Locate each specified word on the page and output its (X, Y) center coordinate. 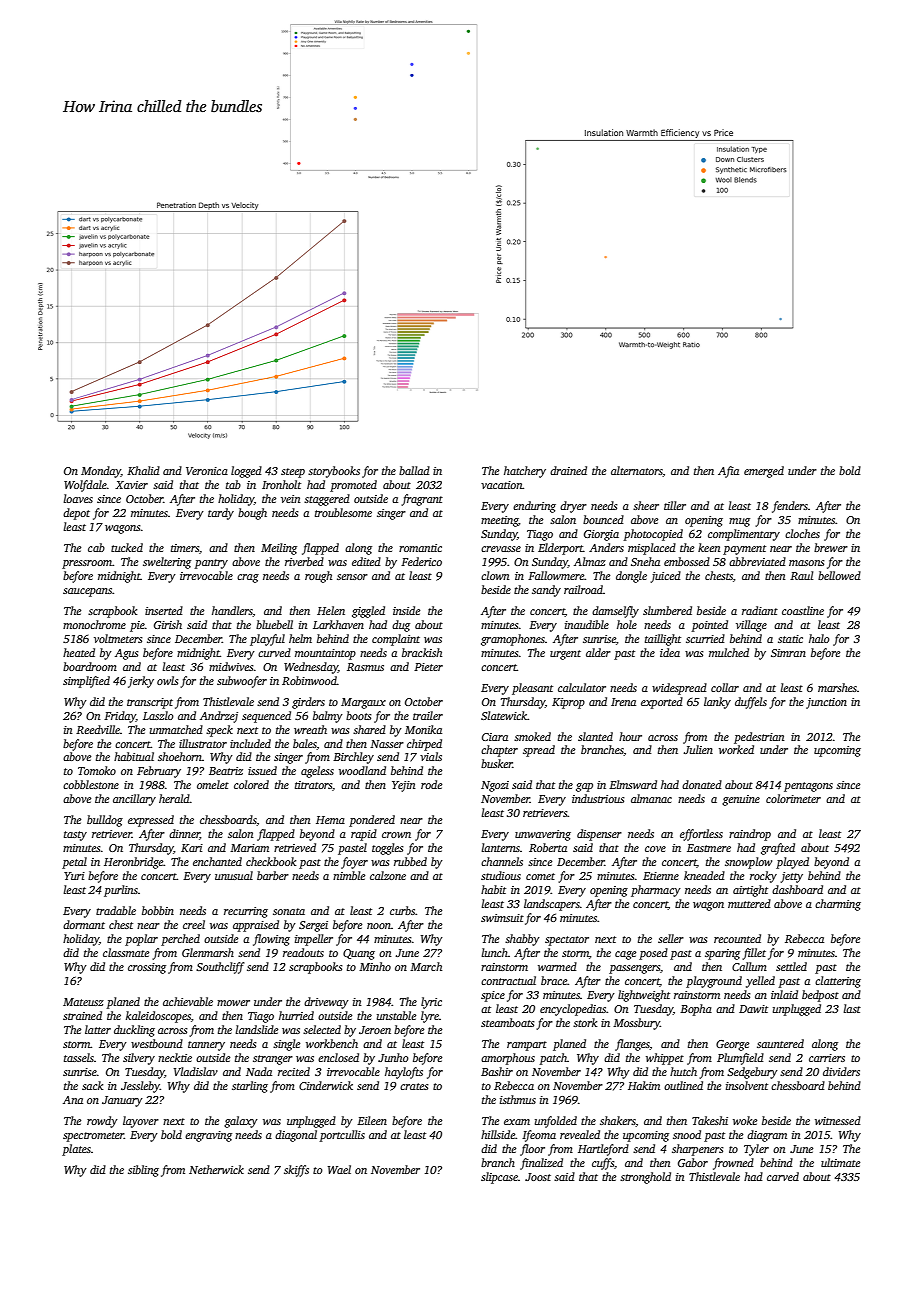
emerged (764, 472)
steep (293, 473)
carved (783, 1176)
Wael (339, 1169)
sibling (143, 1171)
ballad (414, 470)
